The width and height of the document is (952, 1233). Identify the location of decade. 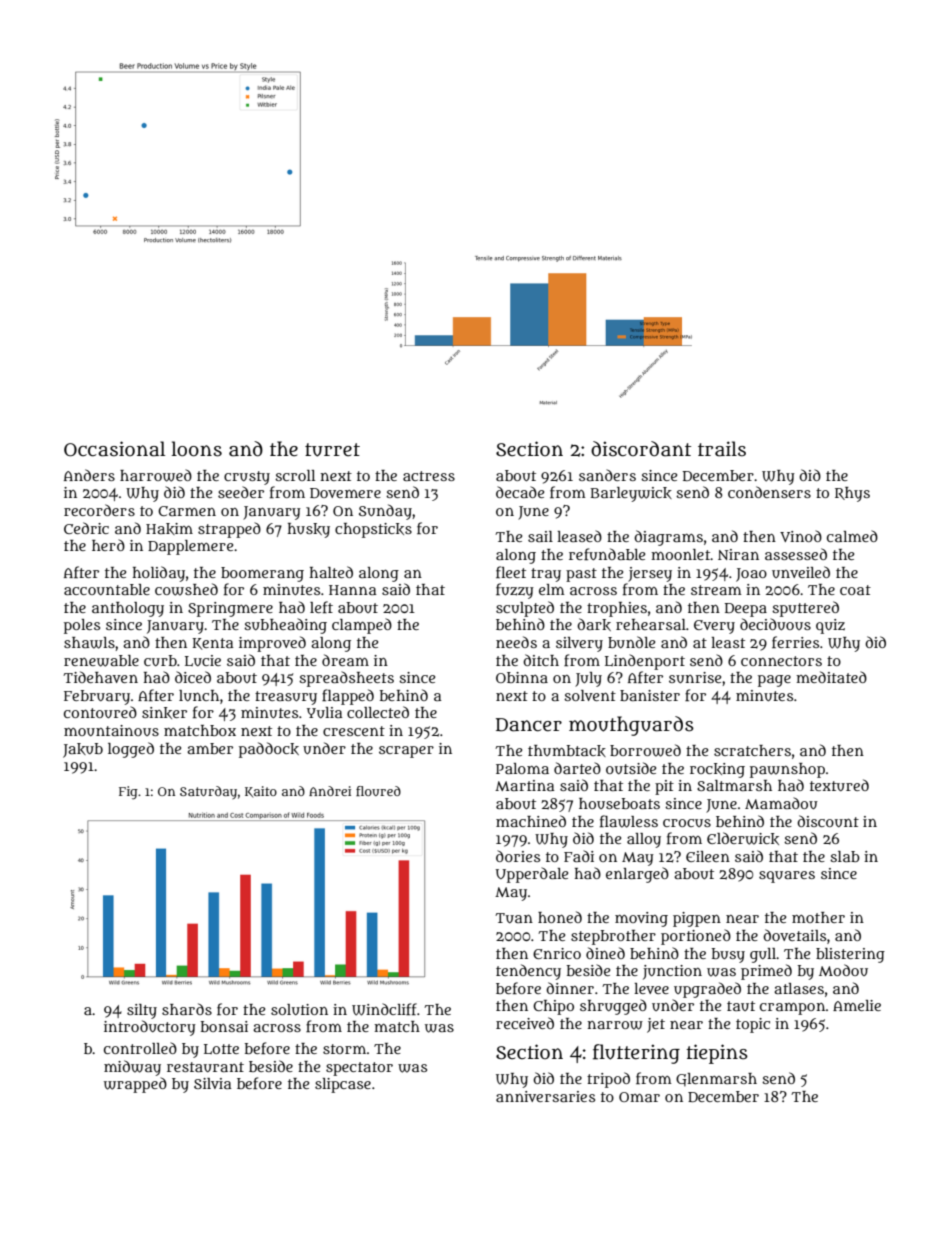
(520, 492).
